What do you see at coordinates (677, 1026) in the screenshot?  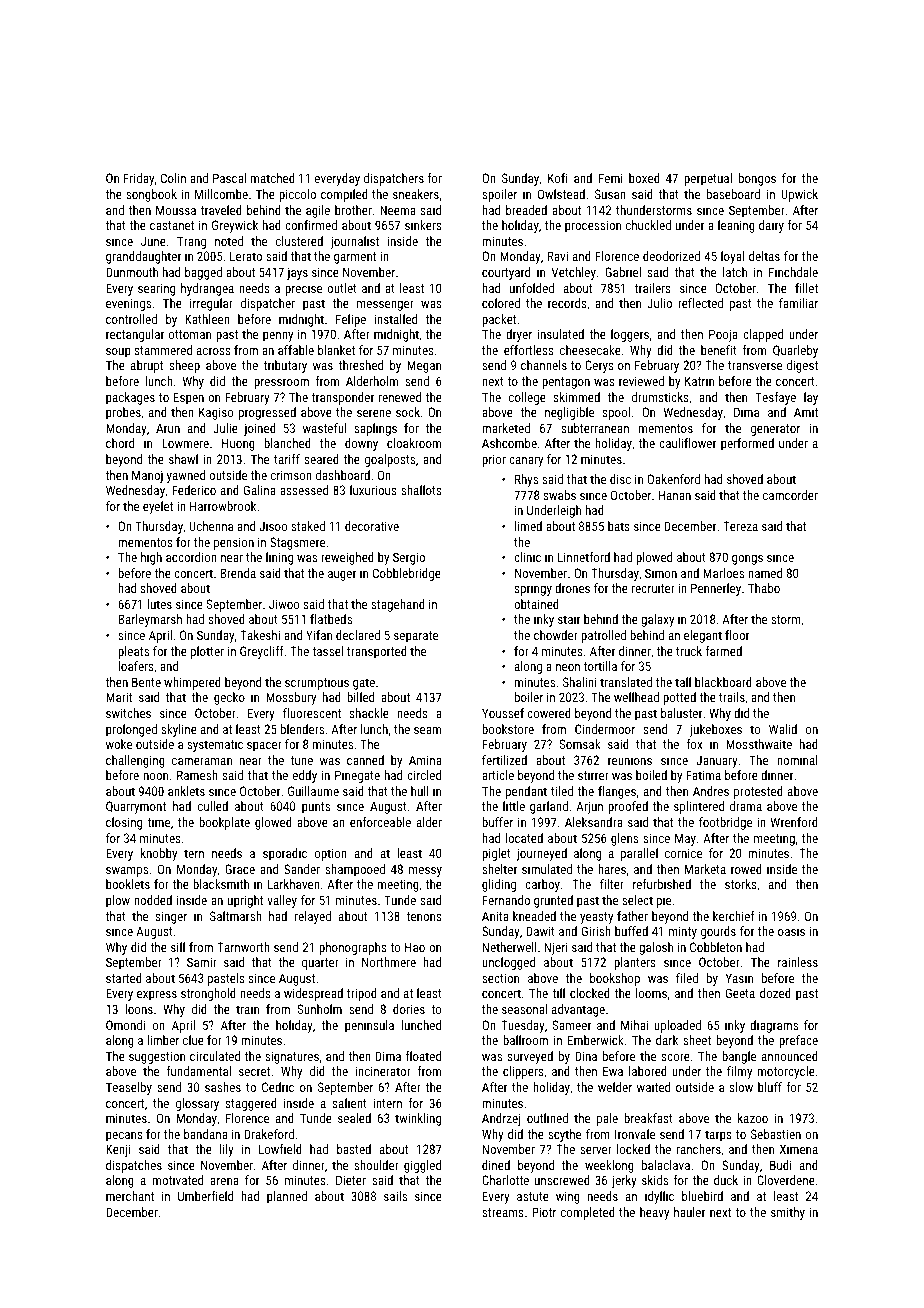 I see `uploaded` at bounding box center [677, 1026].
